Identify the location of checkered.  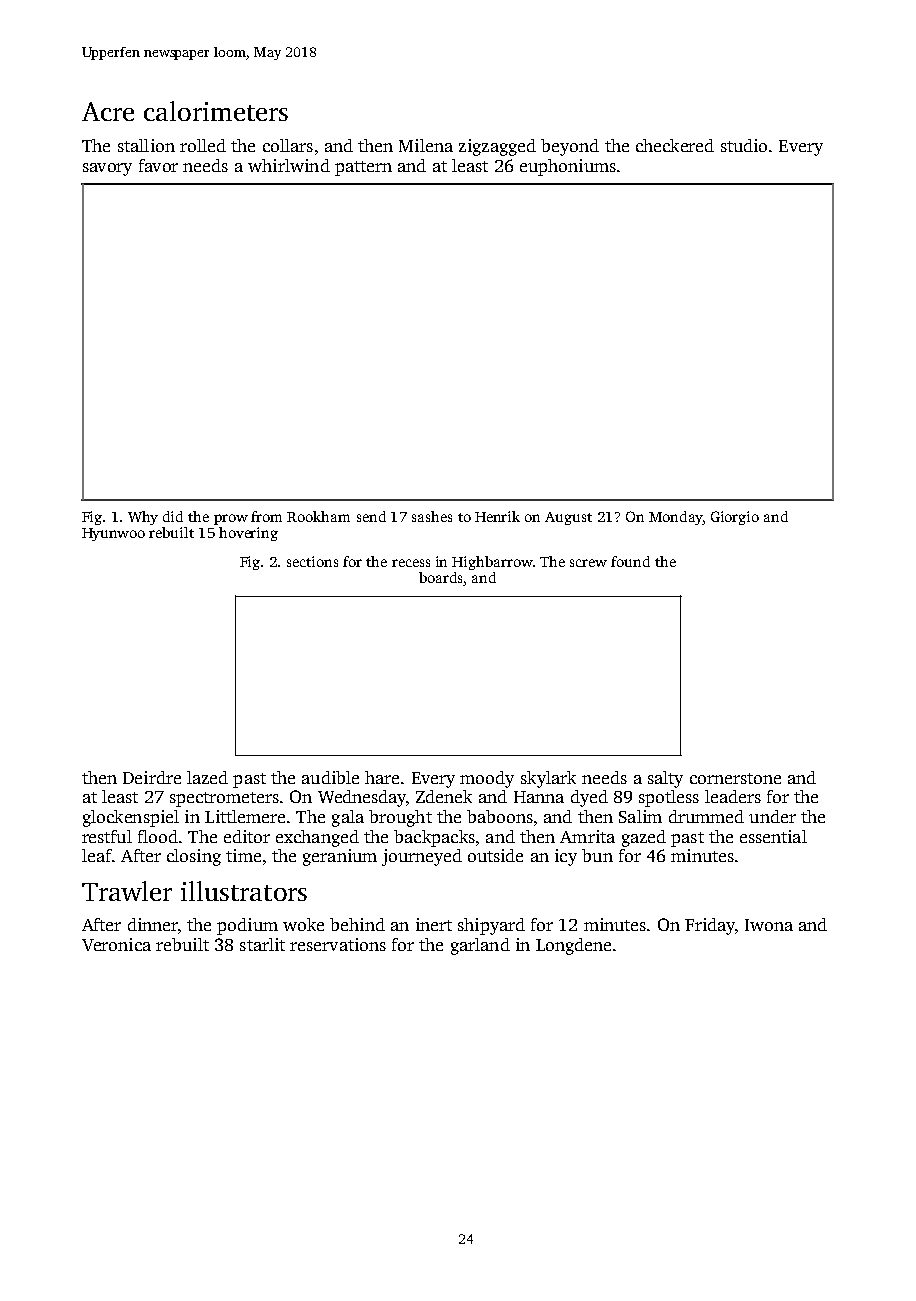
(675, 145).
